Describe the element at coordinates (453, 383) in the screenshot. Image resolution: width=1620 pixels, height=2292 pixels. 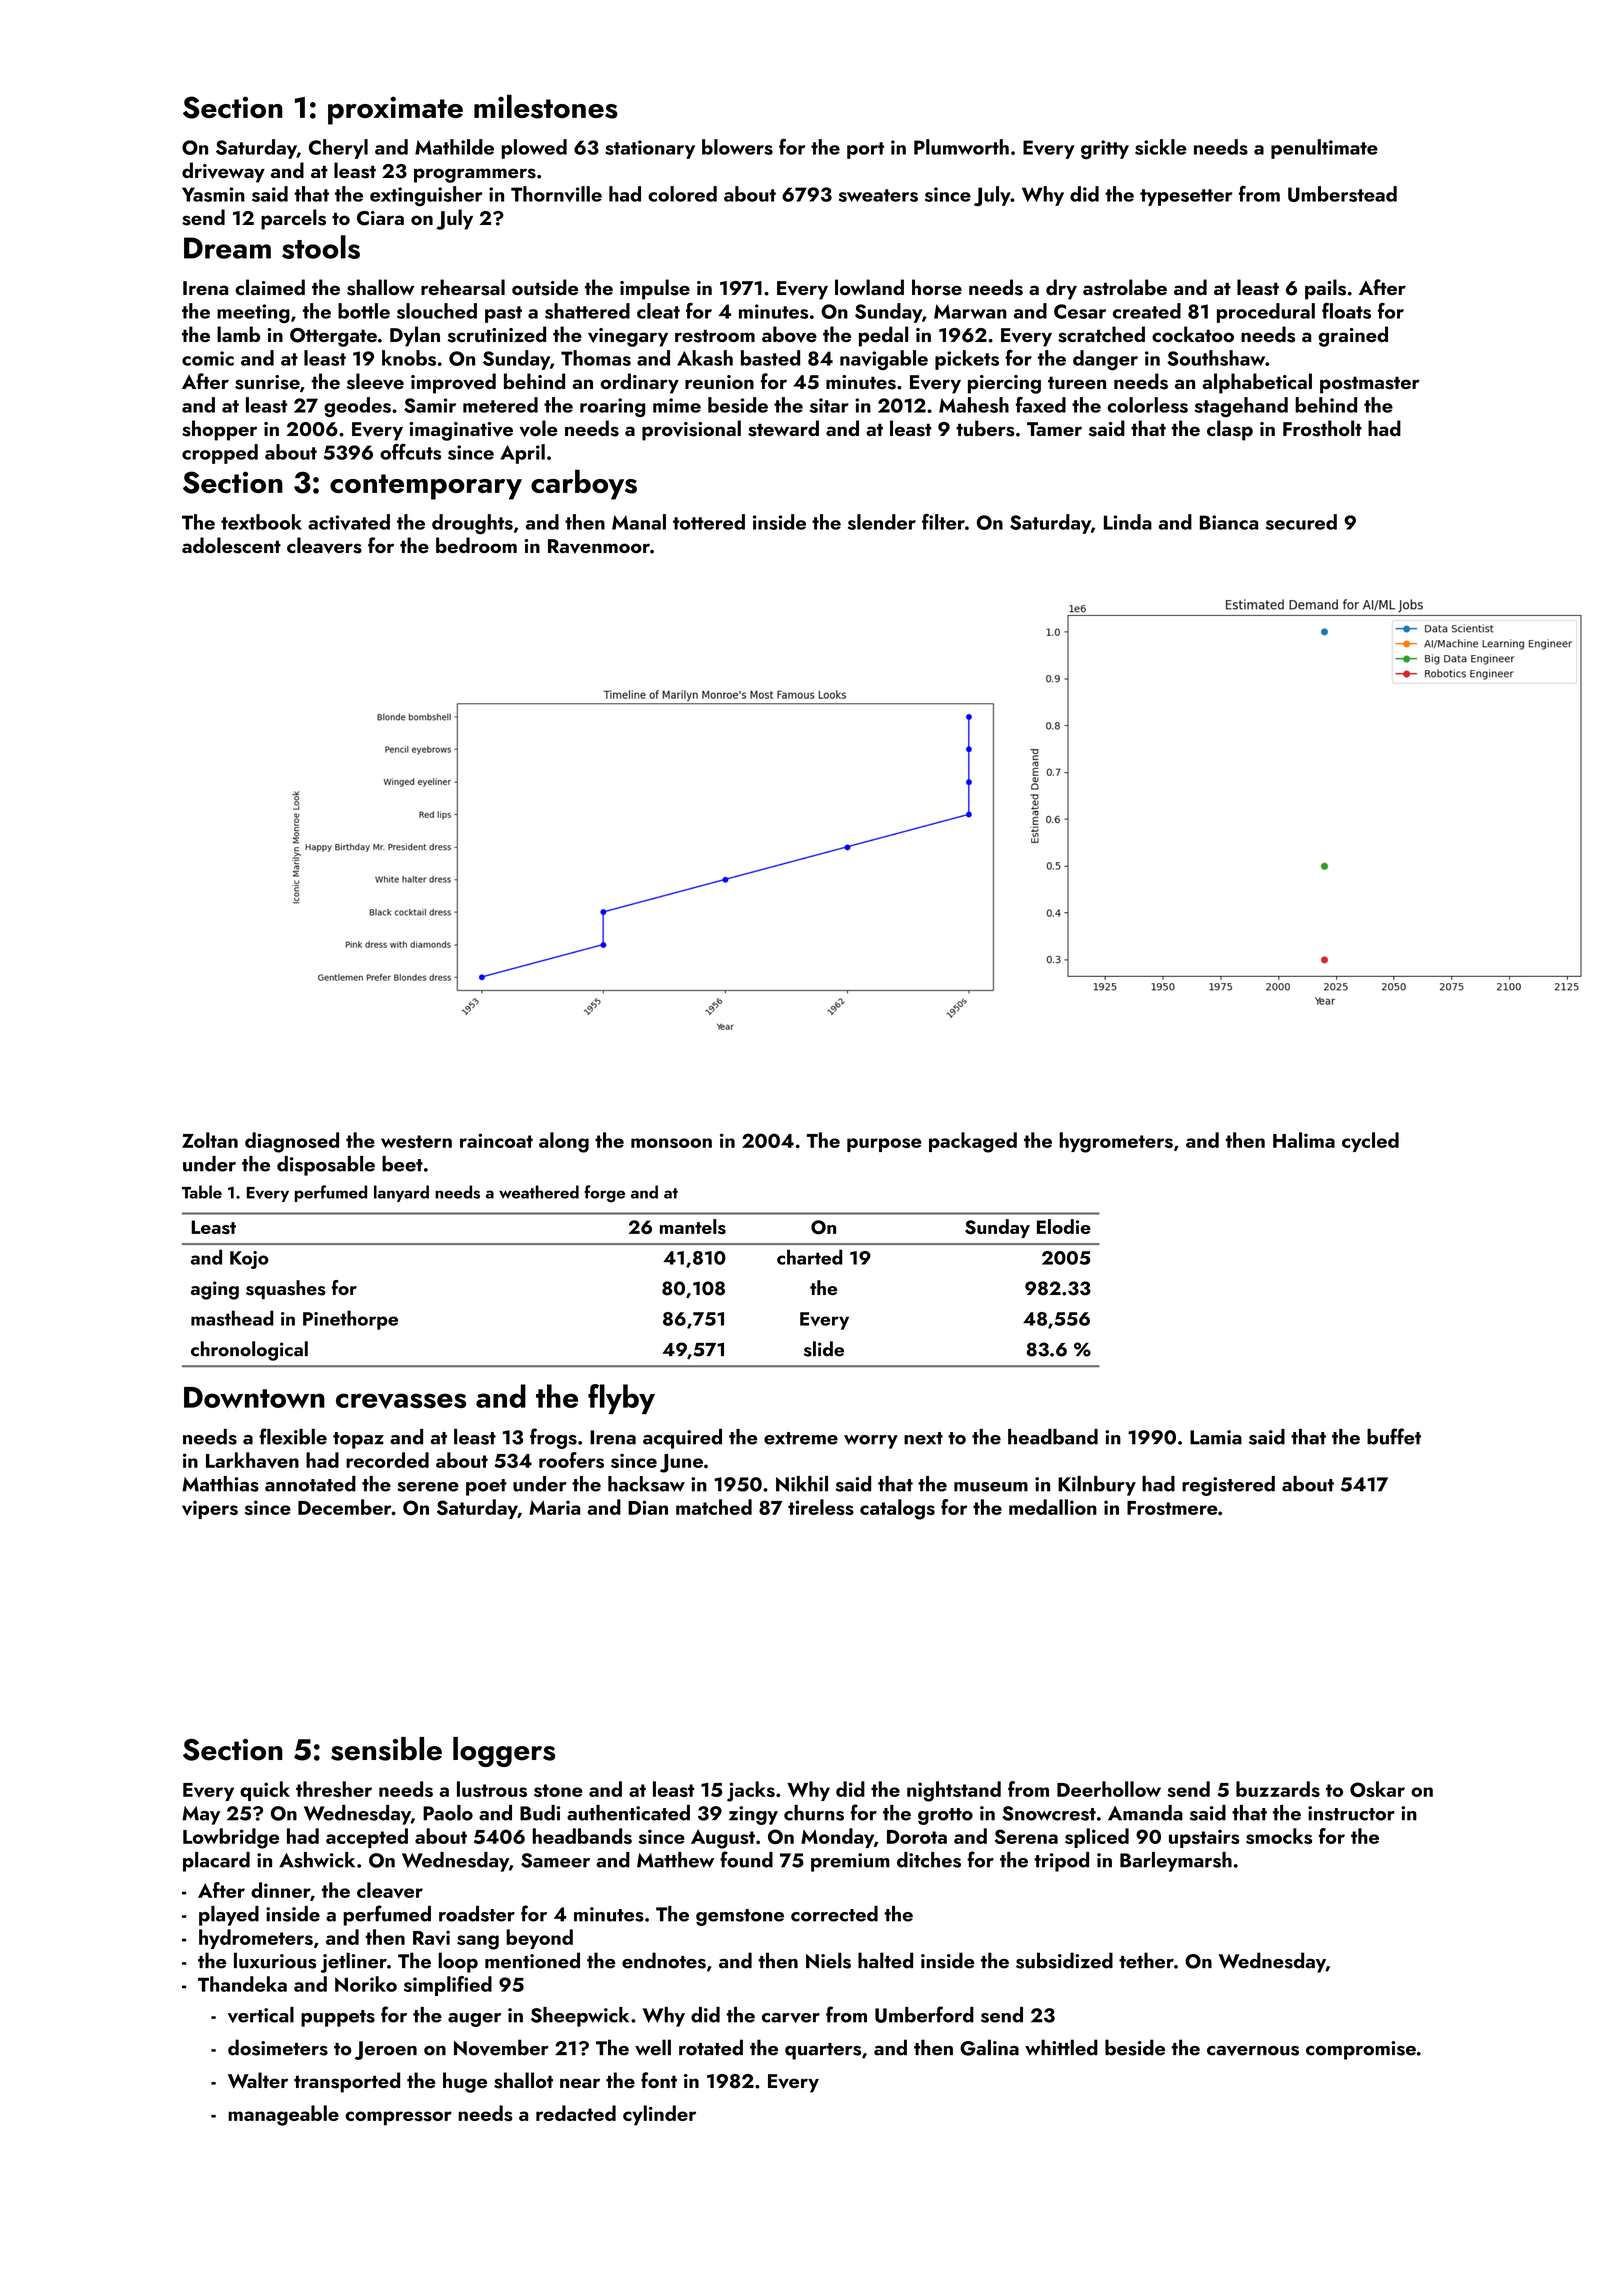
I see `improved` at that location.
